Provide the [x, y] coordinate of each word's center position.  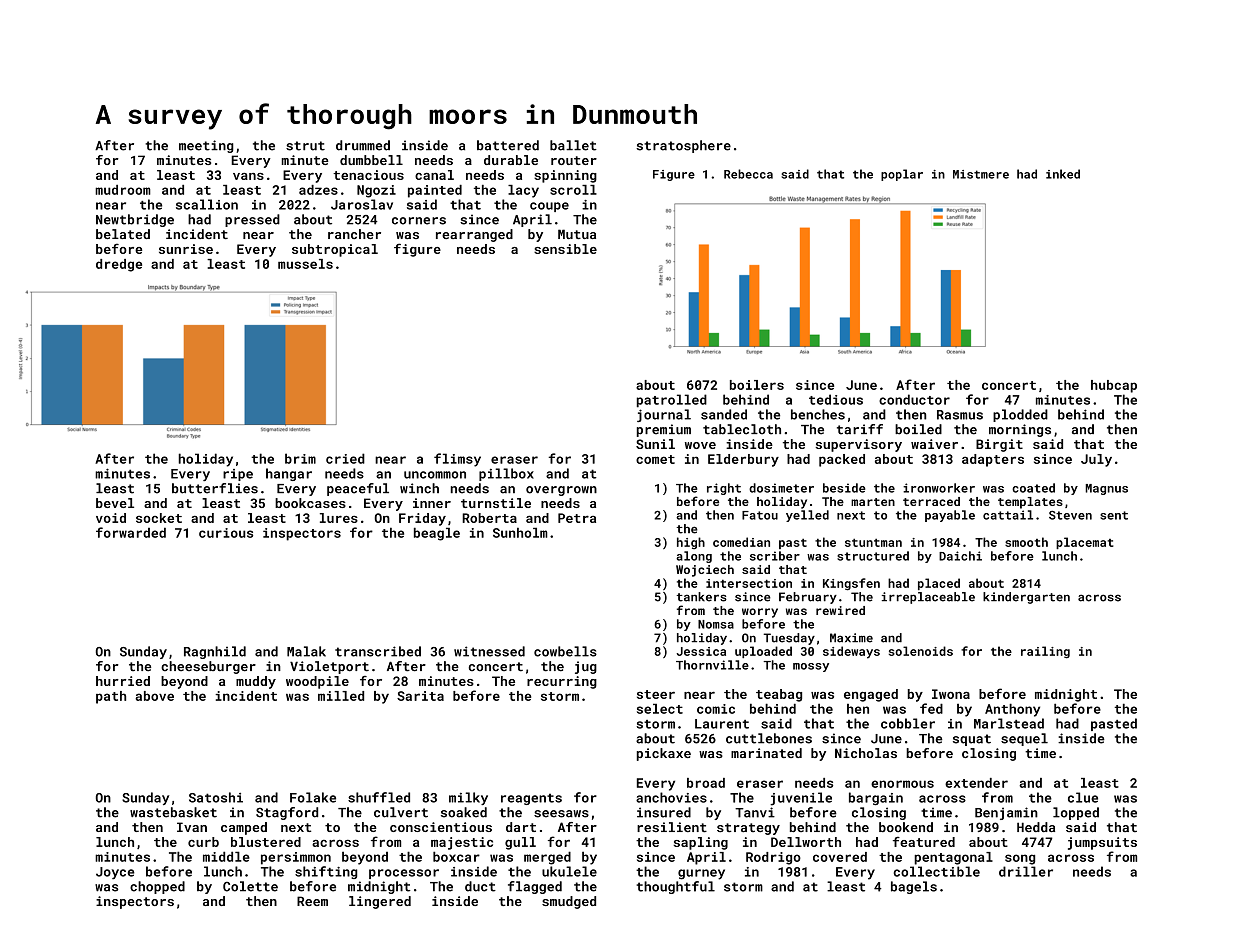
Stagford [287, 813]
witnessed [489, 651]
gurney [701, 874]
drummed [363, 145]
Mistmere [981, 174]
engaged [871, 695]
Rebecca [748, 174]
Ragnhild [215, 652]
